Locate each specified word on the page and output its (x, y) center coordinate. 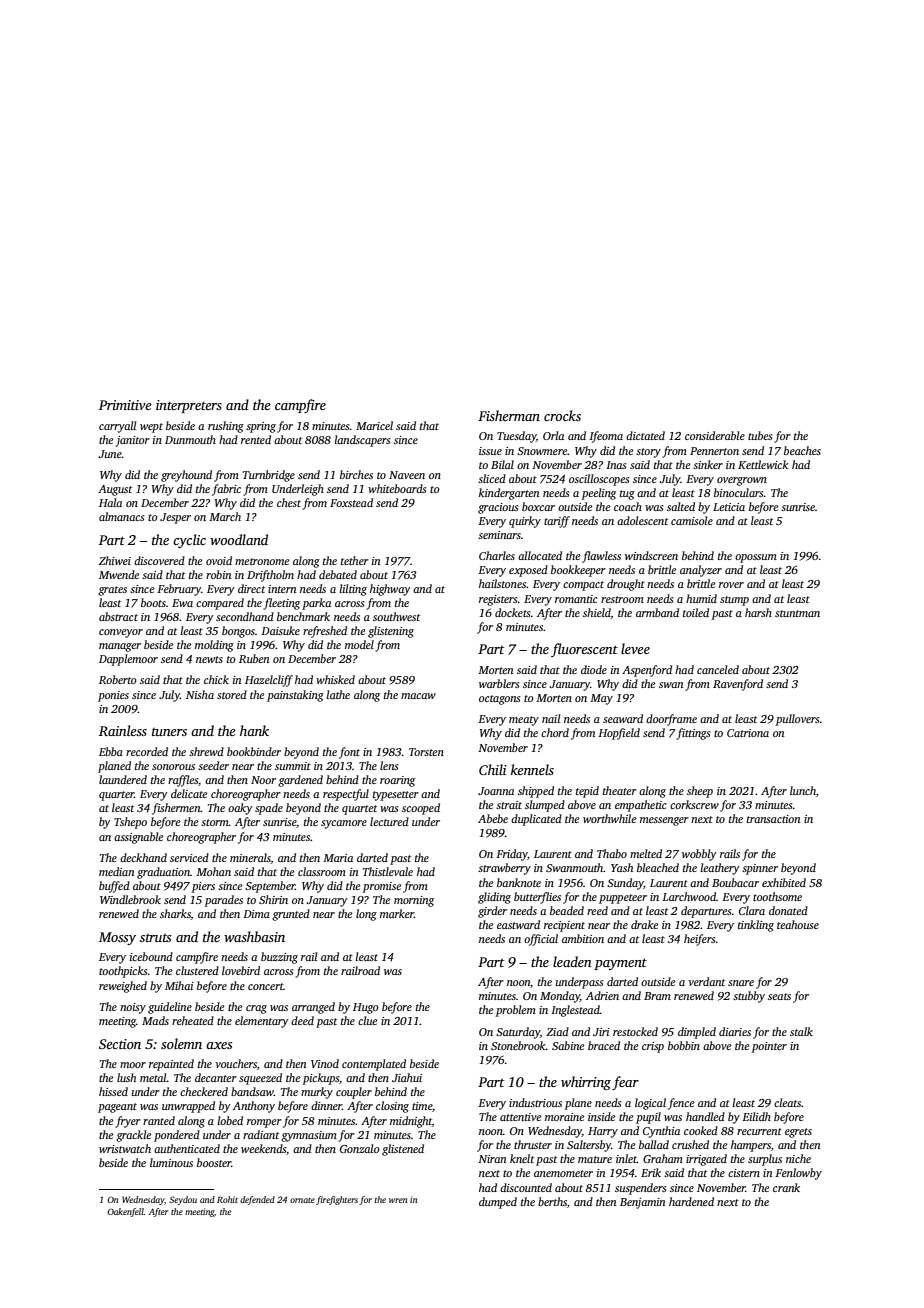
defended (257, 1200)
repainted (171, 1065)
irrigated (706, 1160)
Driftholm (270, 576)
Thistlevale (388, 871)
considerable (715, 435)
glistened (403, 1150)
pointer (769, 1047)
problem (516, 1011)
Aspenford (647, 671)
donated (788, 910)
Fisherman (509, 415)
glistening (391, 632)
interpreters (189, 406)
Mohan (213, 871)
